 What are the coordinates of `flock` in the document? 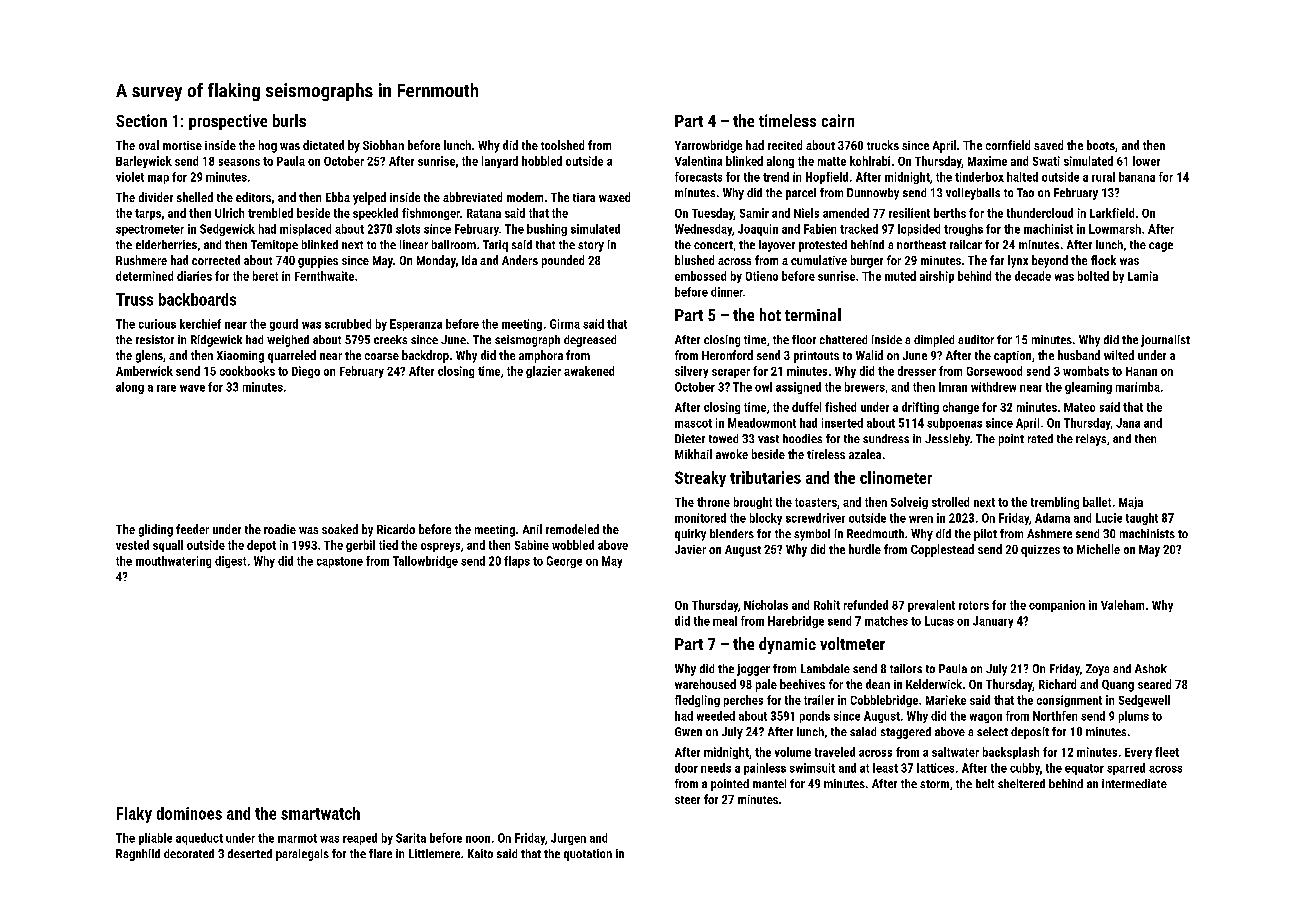 It's located at (1103, 260).
